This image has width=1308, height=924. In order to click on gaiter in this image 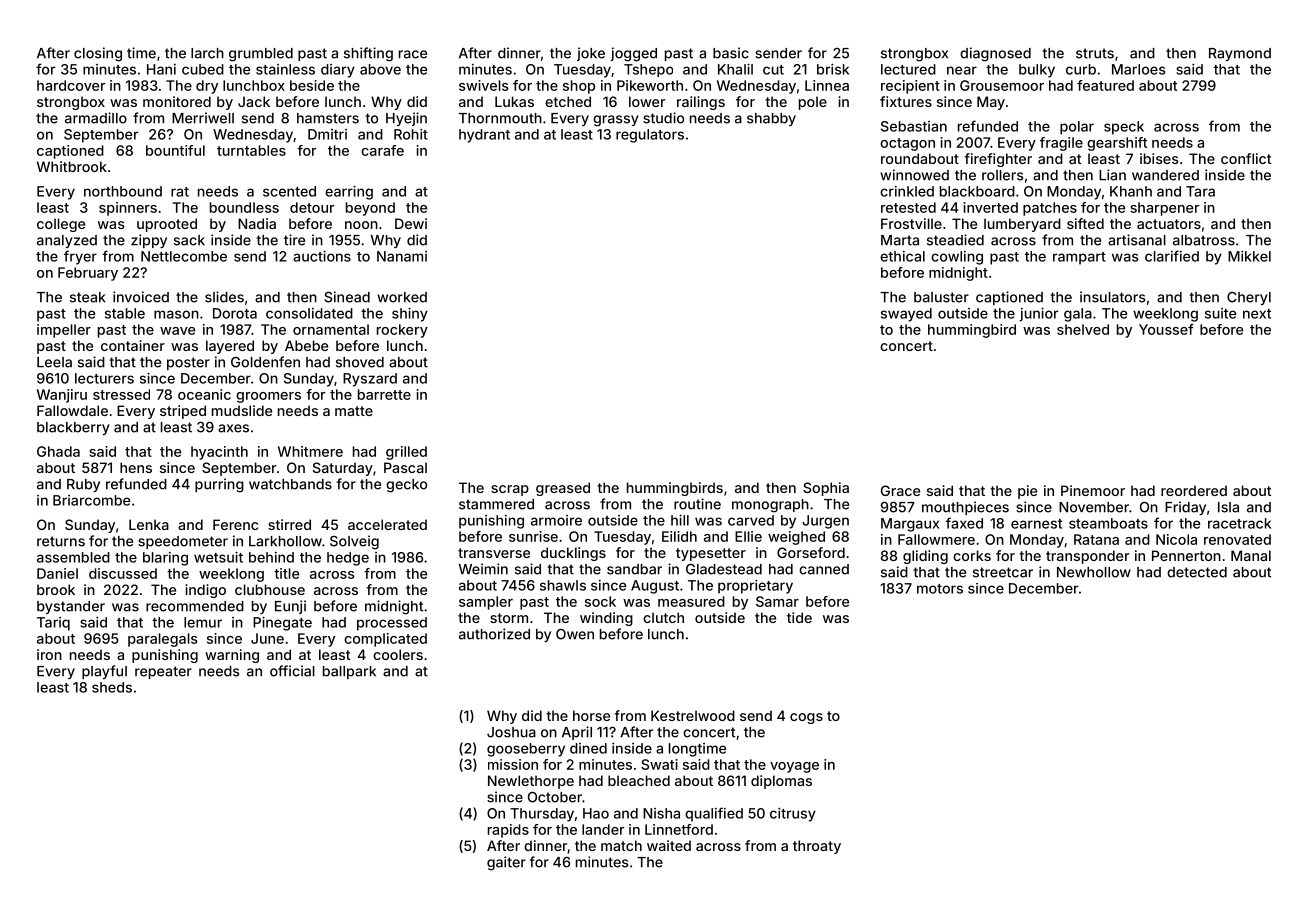, I will do `click(506, 863)`.
